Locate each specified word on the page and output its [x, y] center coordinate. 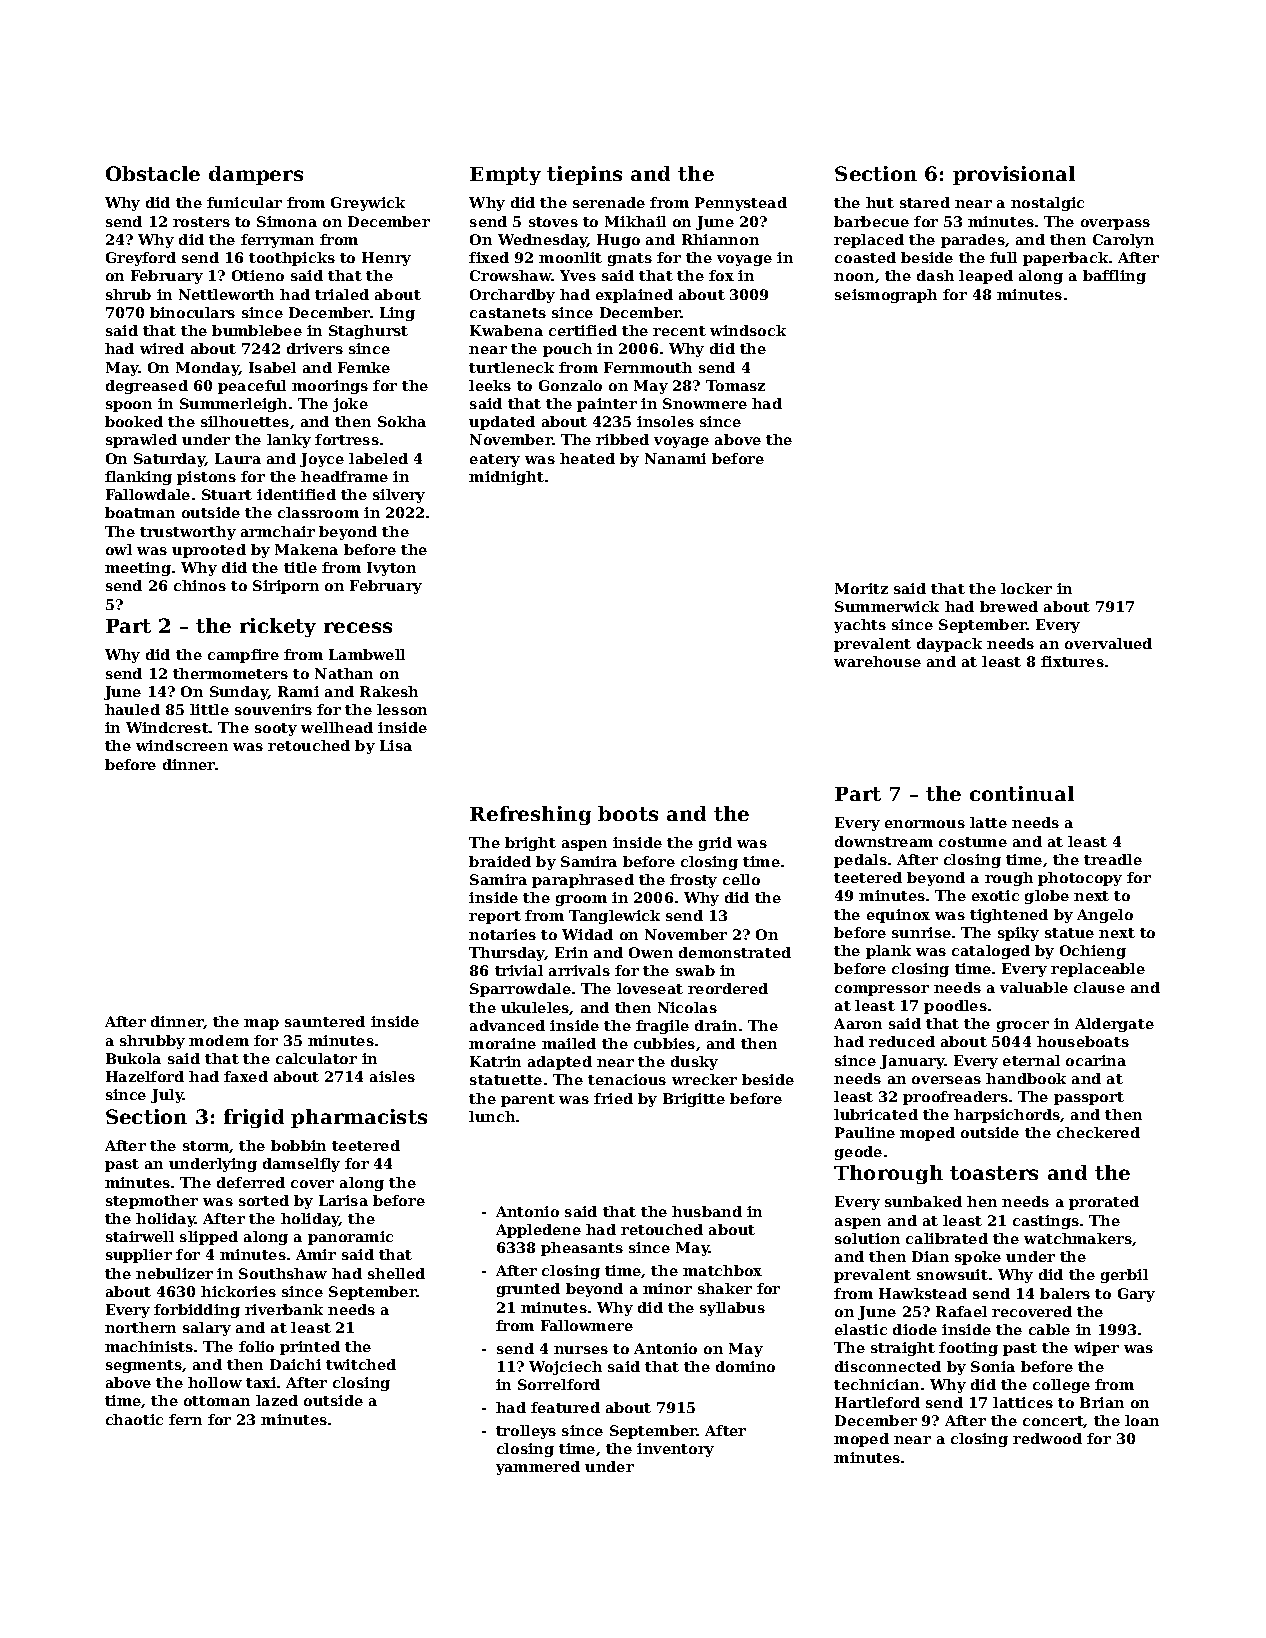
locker [1026, 588]
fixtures [1072, 661]
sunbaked [923, 1201]
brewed [1009, 606]
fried [613, 1098]
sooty [276, 729]
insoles [665, 421]
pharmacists [359, 1118]
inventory [675, 1450]
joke [350, 405]
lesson [402, 709]
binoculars [192, 312]
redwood [1047, 1438]
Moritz [861, 588]
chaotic [134, 1419]
